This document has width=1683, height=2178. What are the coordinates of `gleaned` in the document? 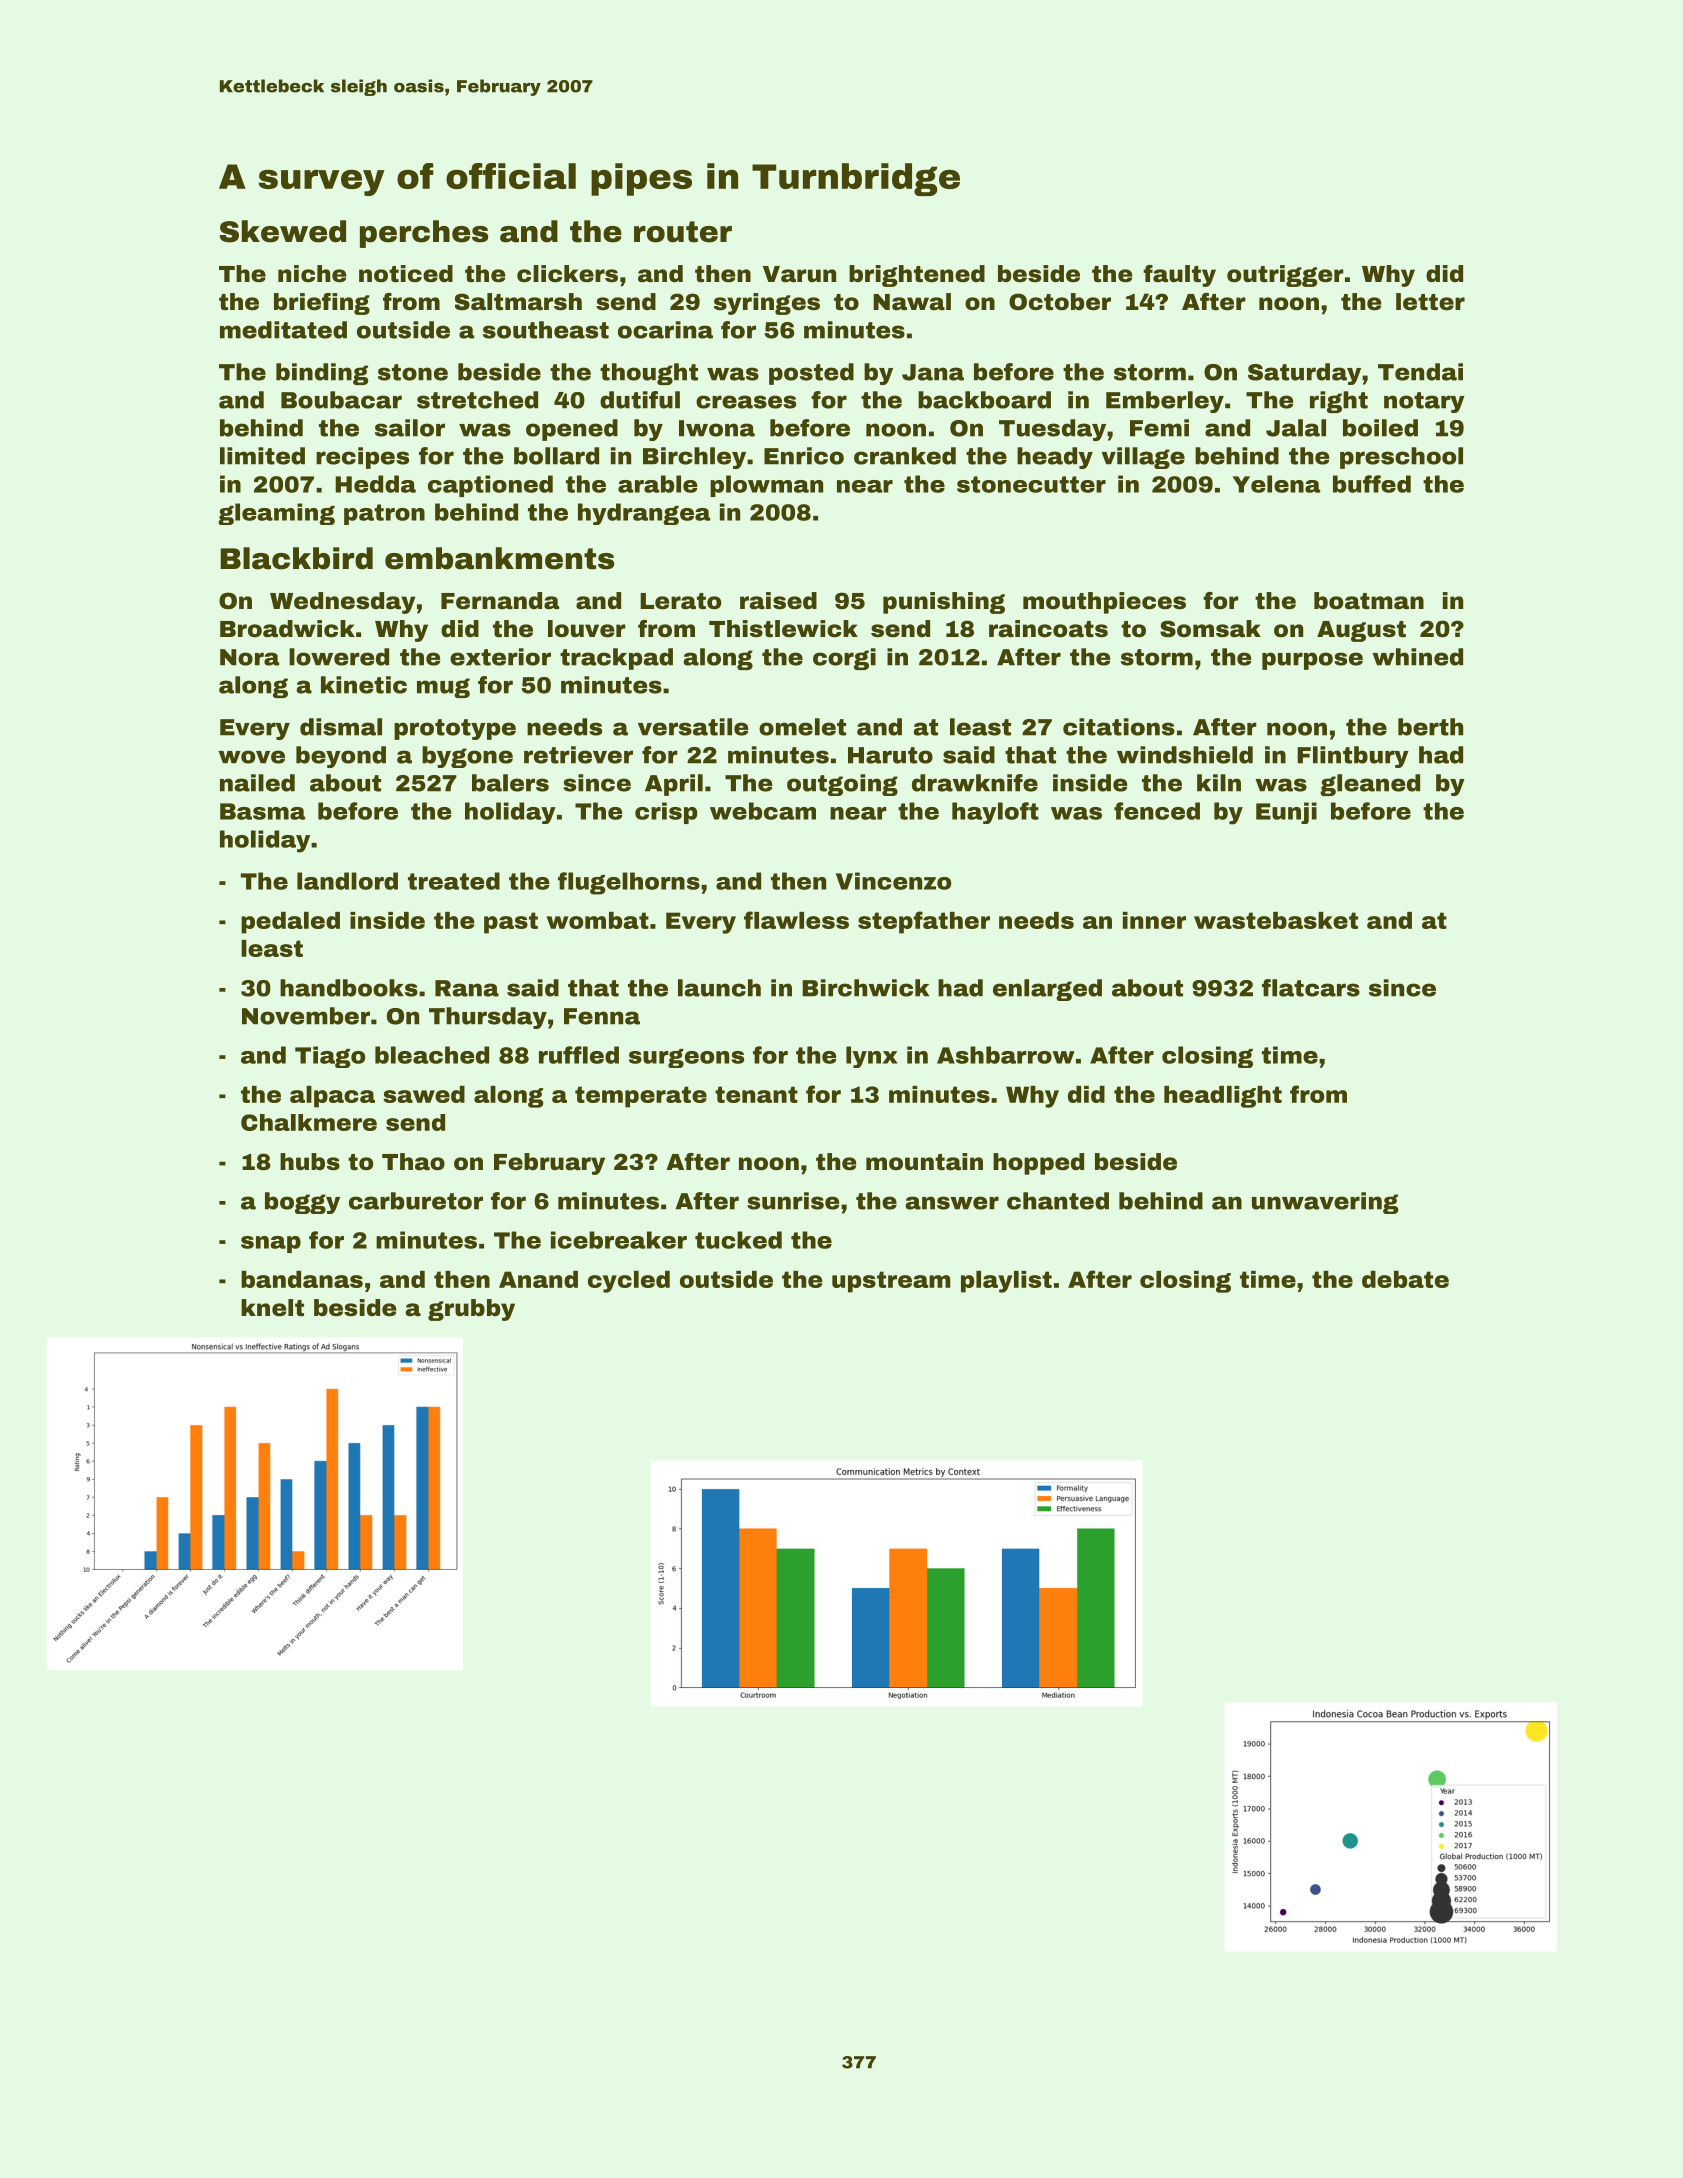 It's located at (1370, 785).
